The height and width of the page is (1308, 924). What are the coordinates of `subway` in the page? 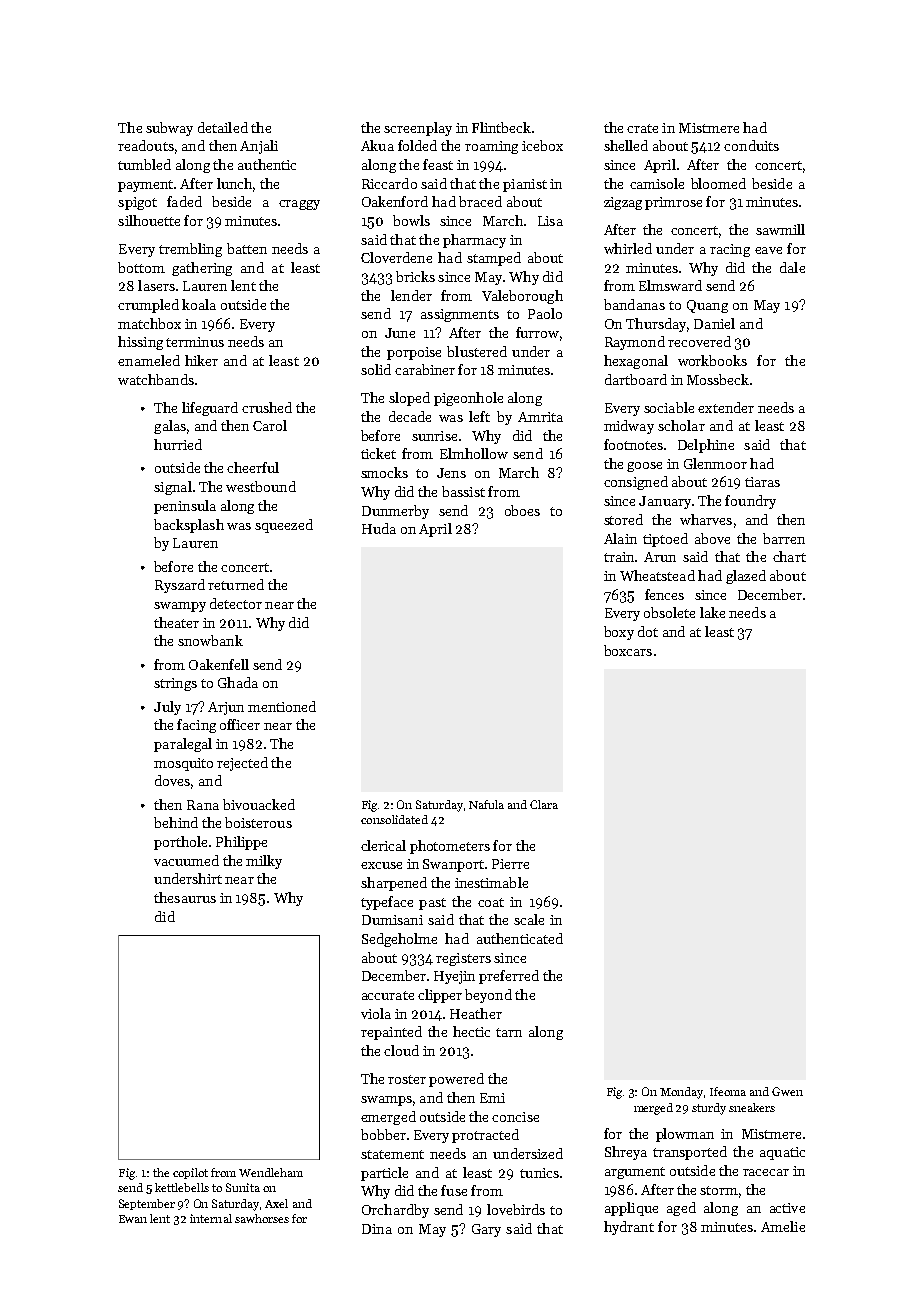 It's located at (169, 129).
